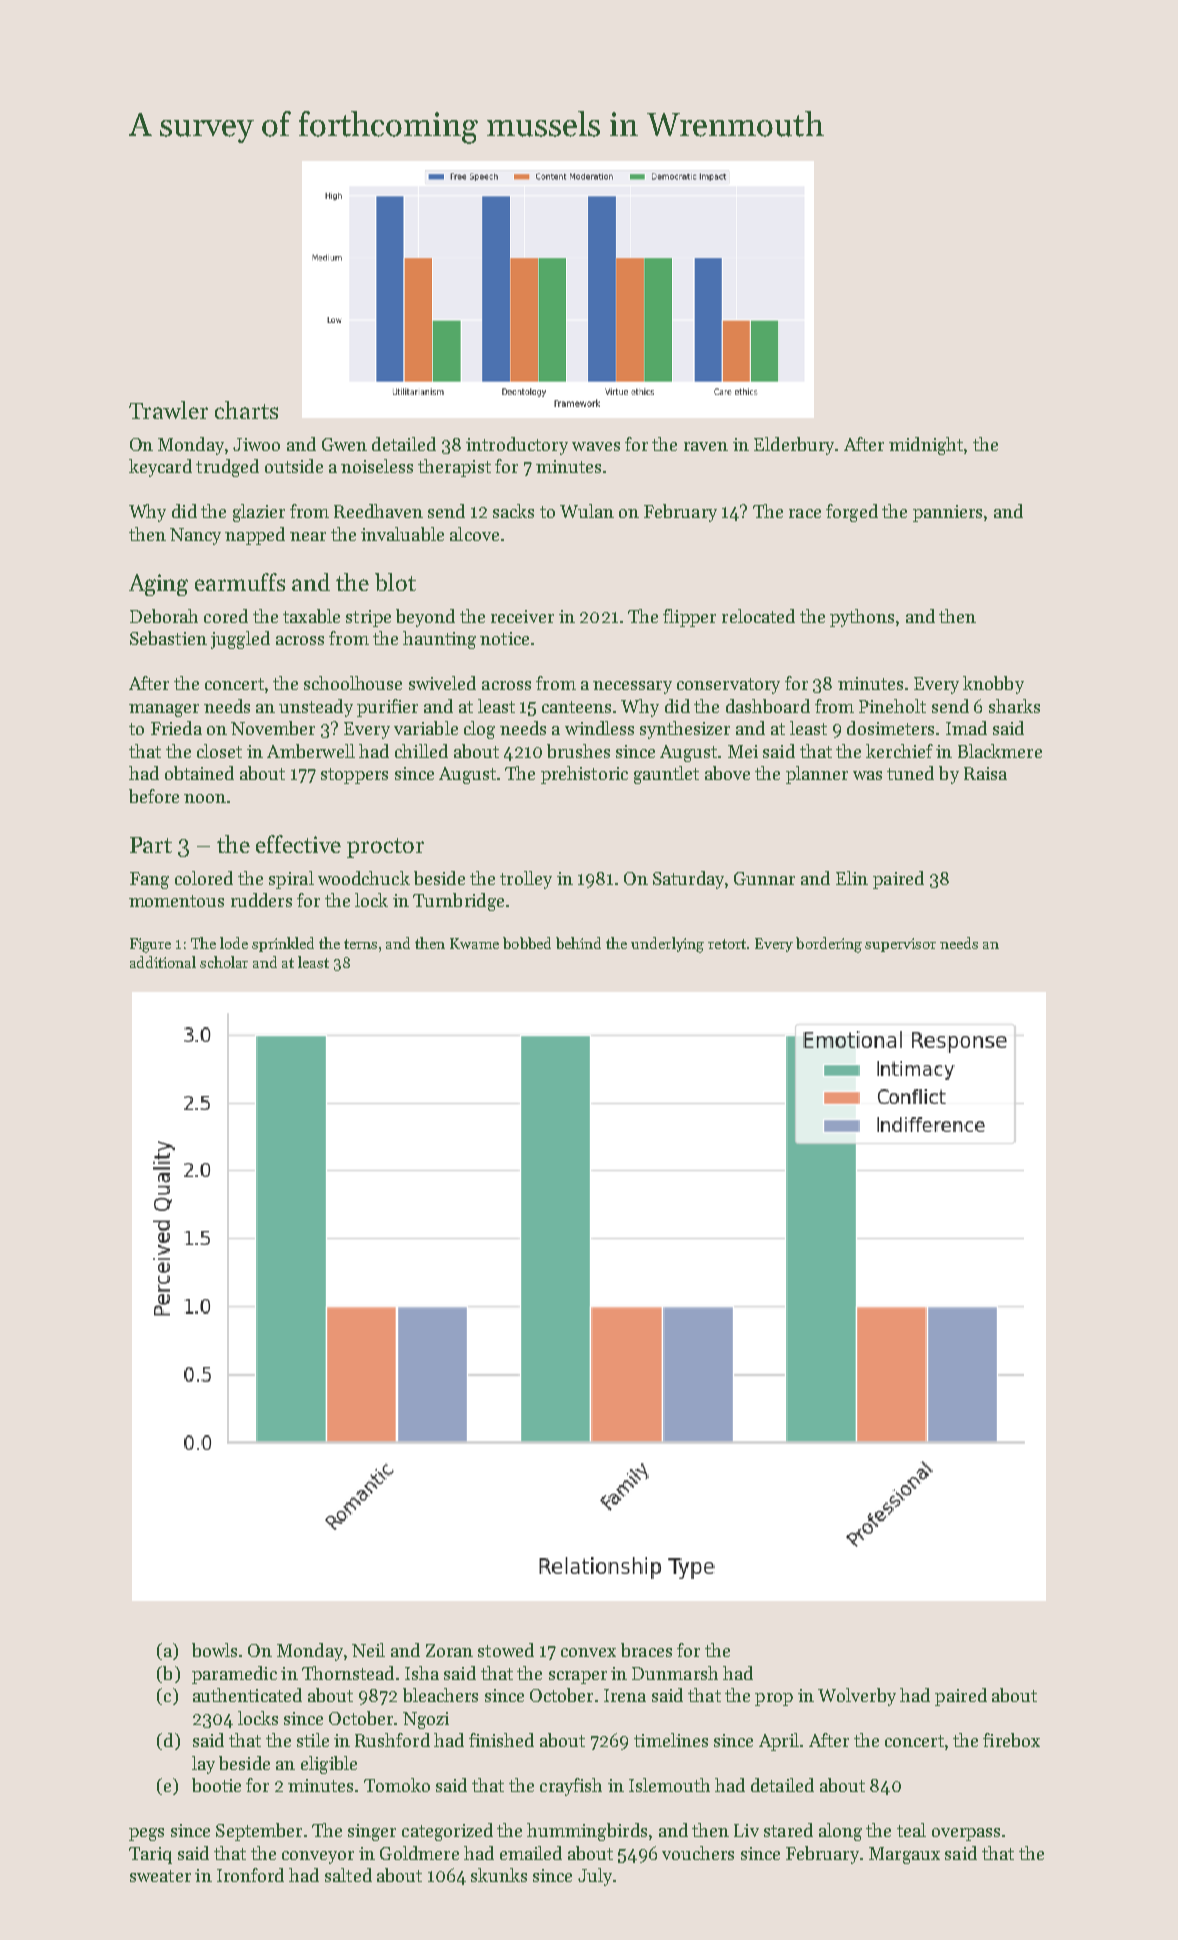 This screenshot has width=1178, height=1940. What do you see at coordinates (1014, 706) in the screenshot?
I see `sharks` at bounding box center [1014, 706].
